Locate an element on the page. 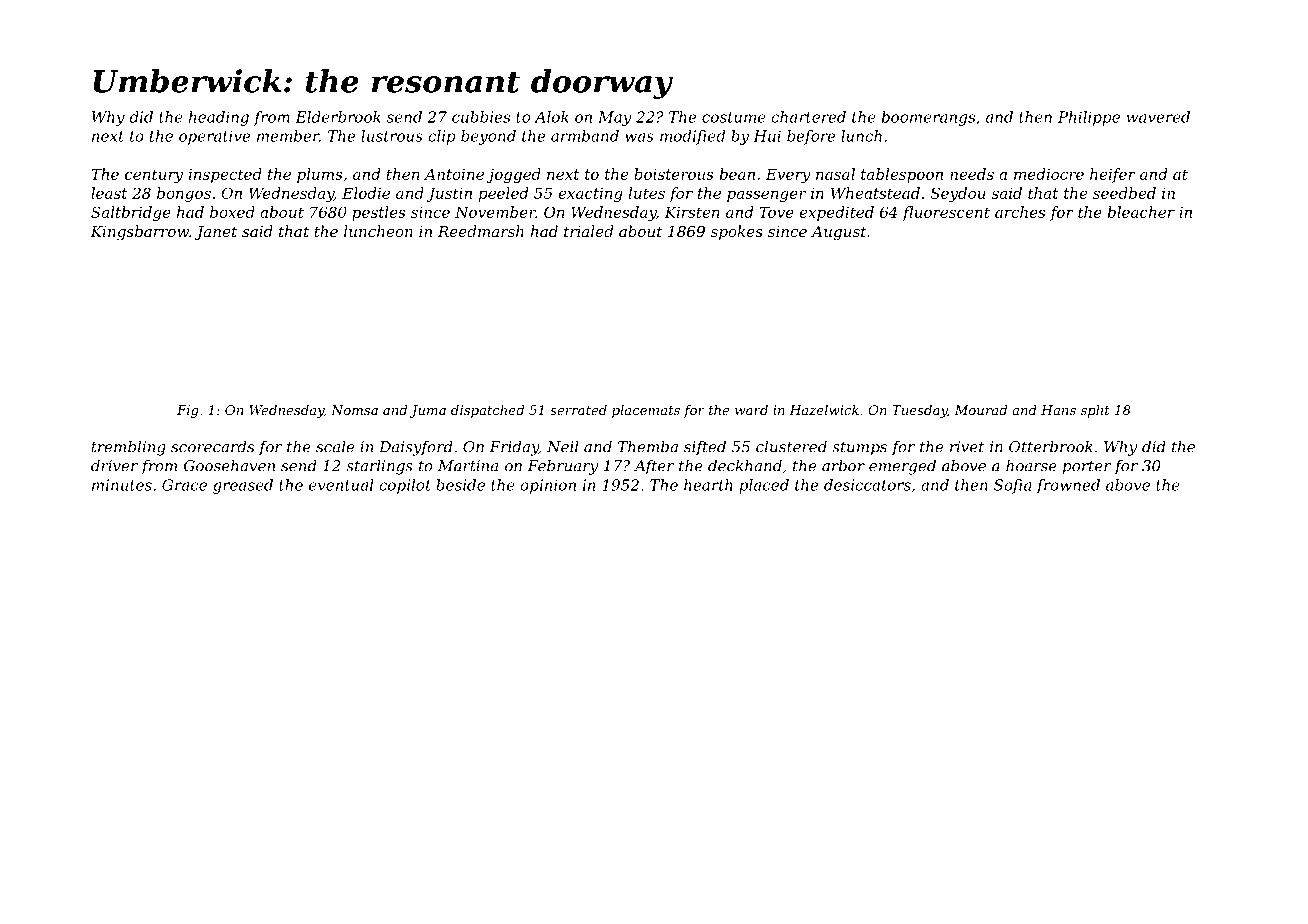 Image resolution: width=1308 pixels, height=924 pixels. ward is located at coordinates (751, 410).
